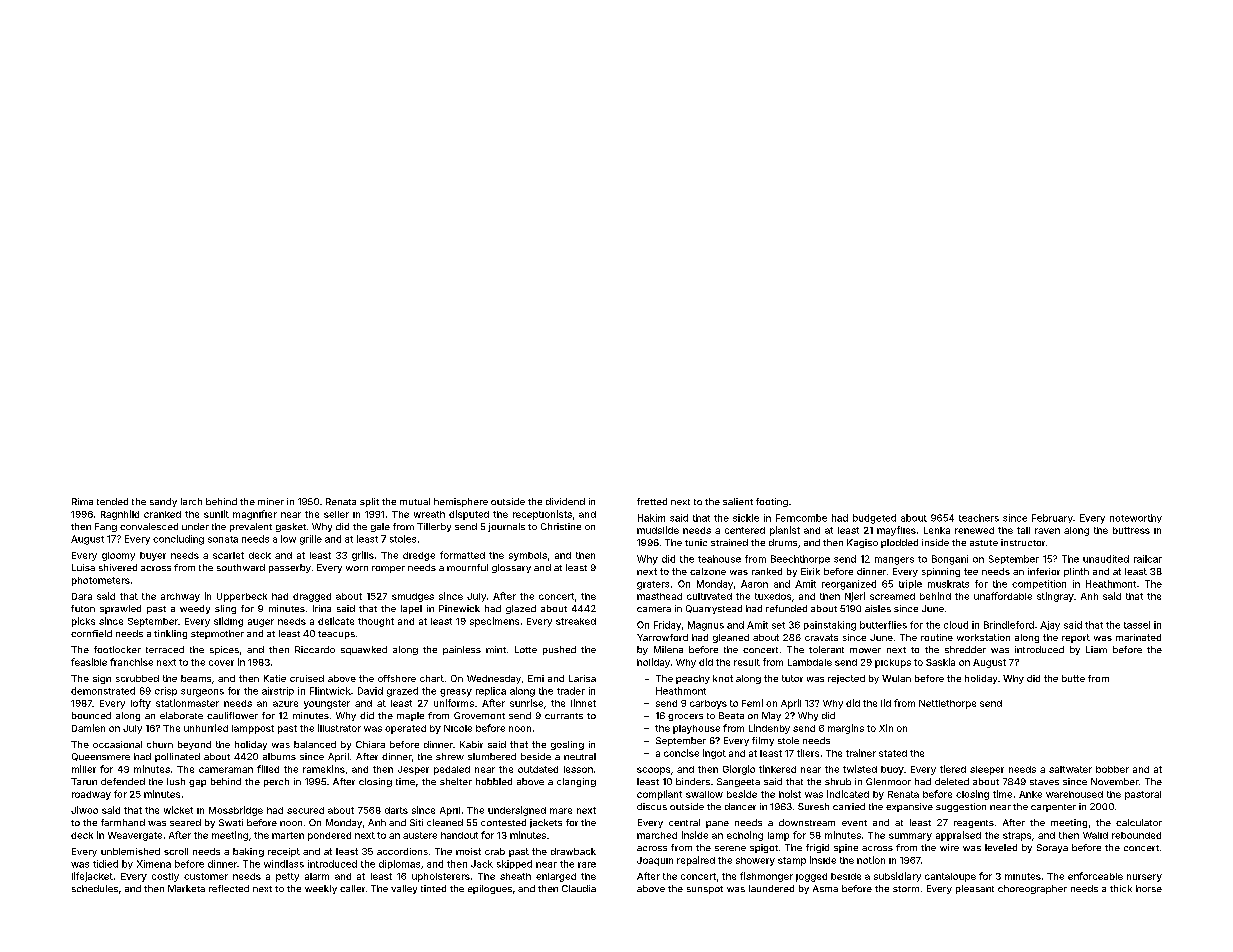  What do you see at coordinates (738, 501) in the screenshot?
I see `salient` at bounding box center [738, 501].
